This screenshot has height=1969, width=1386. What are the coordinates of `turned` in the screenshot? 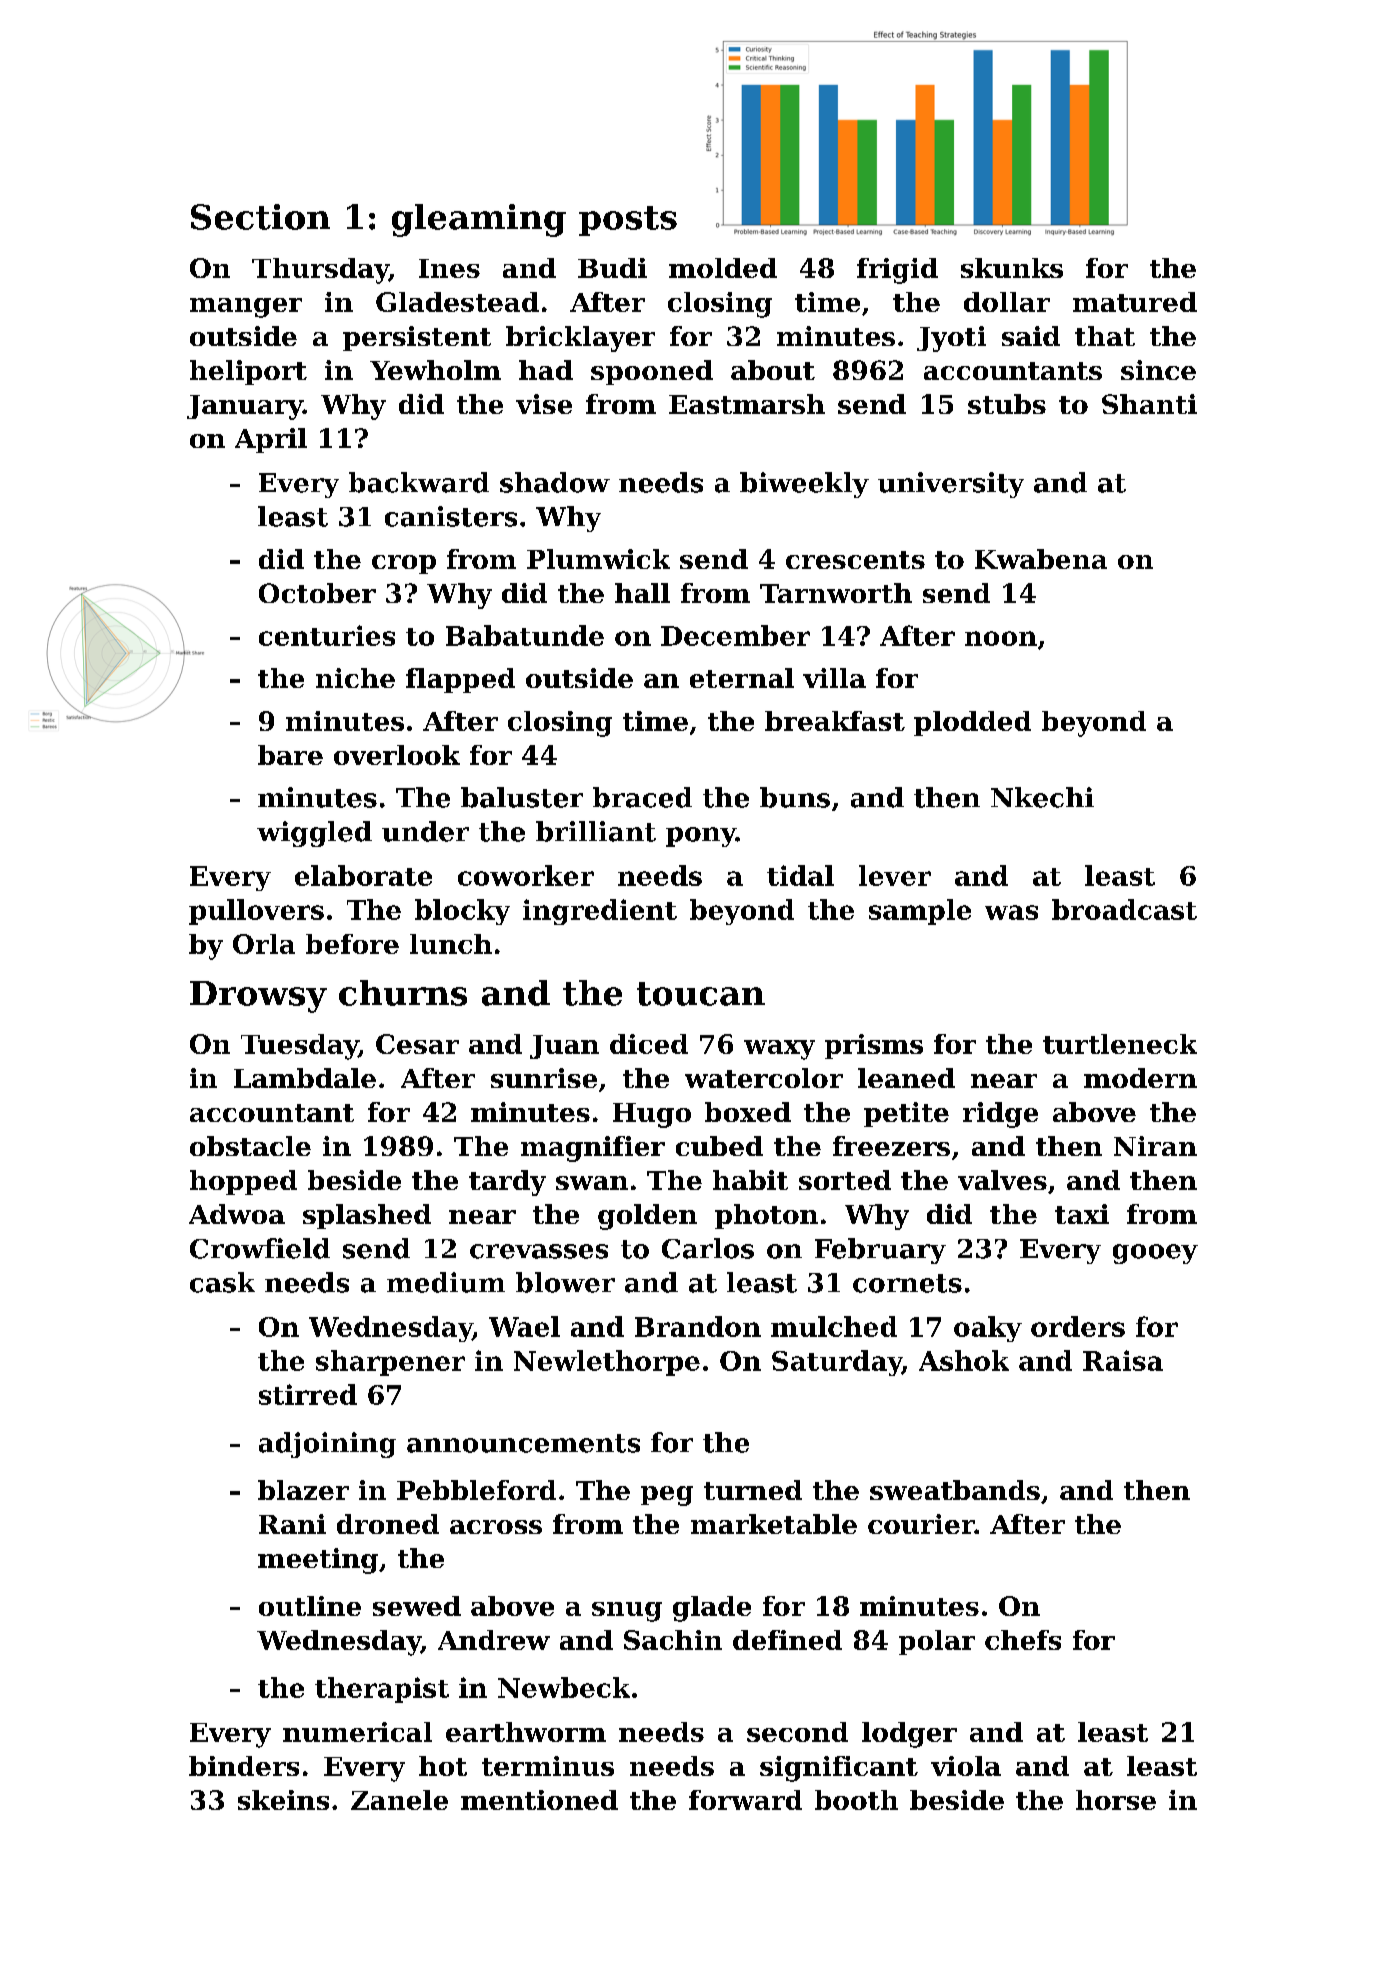 It's located at (753, 1490).
